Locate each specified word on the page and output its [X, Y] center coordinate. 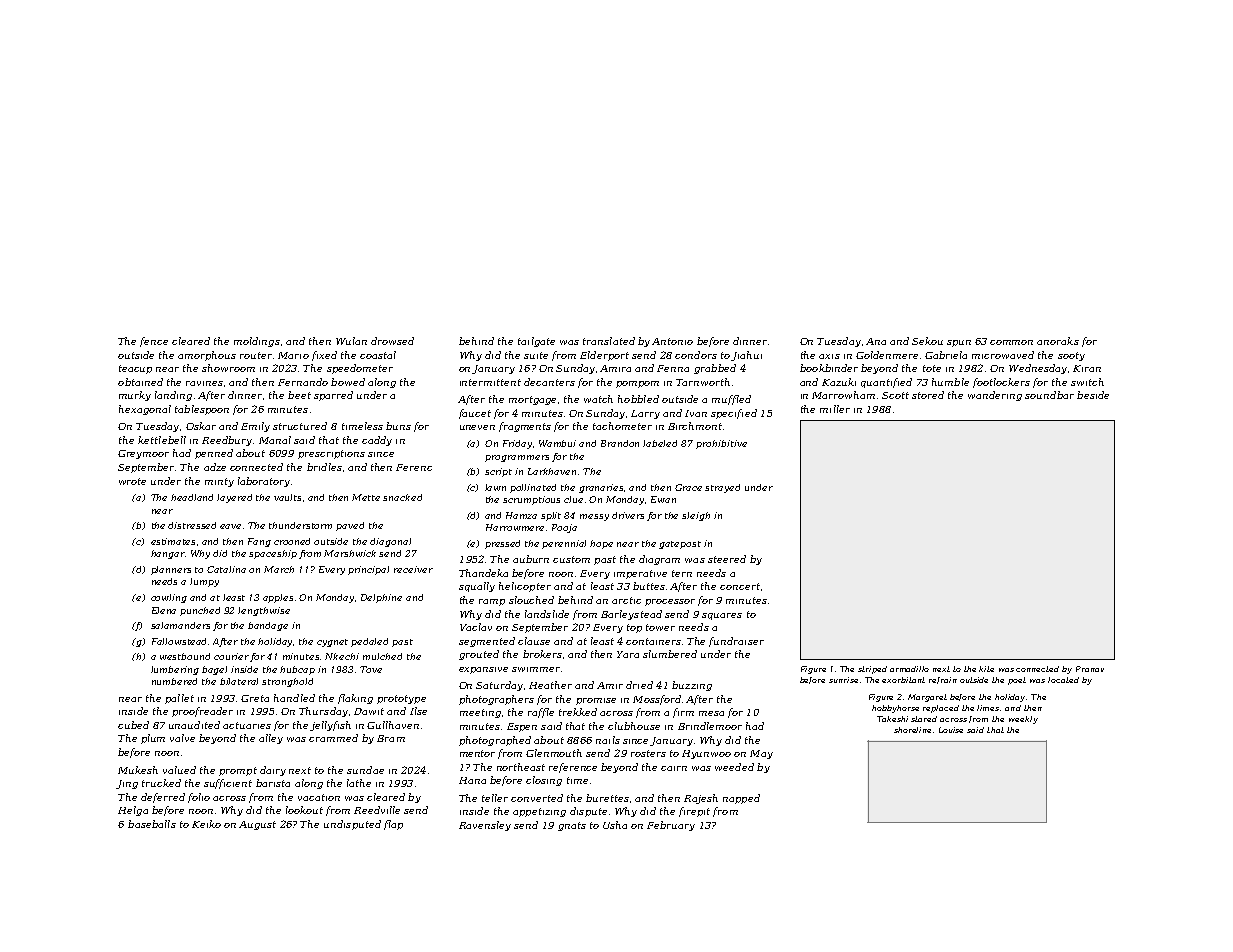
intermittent [490, 382]
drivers [628, 515]
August [257, 825]
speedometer [360, 369]
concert [740, 586]
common [1011, 342]
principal [368, 570]
